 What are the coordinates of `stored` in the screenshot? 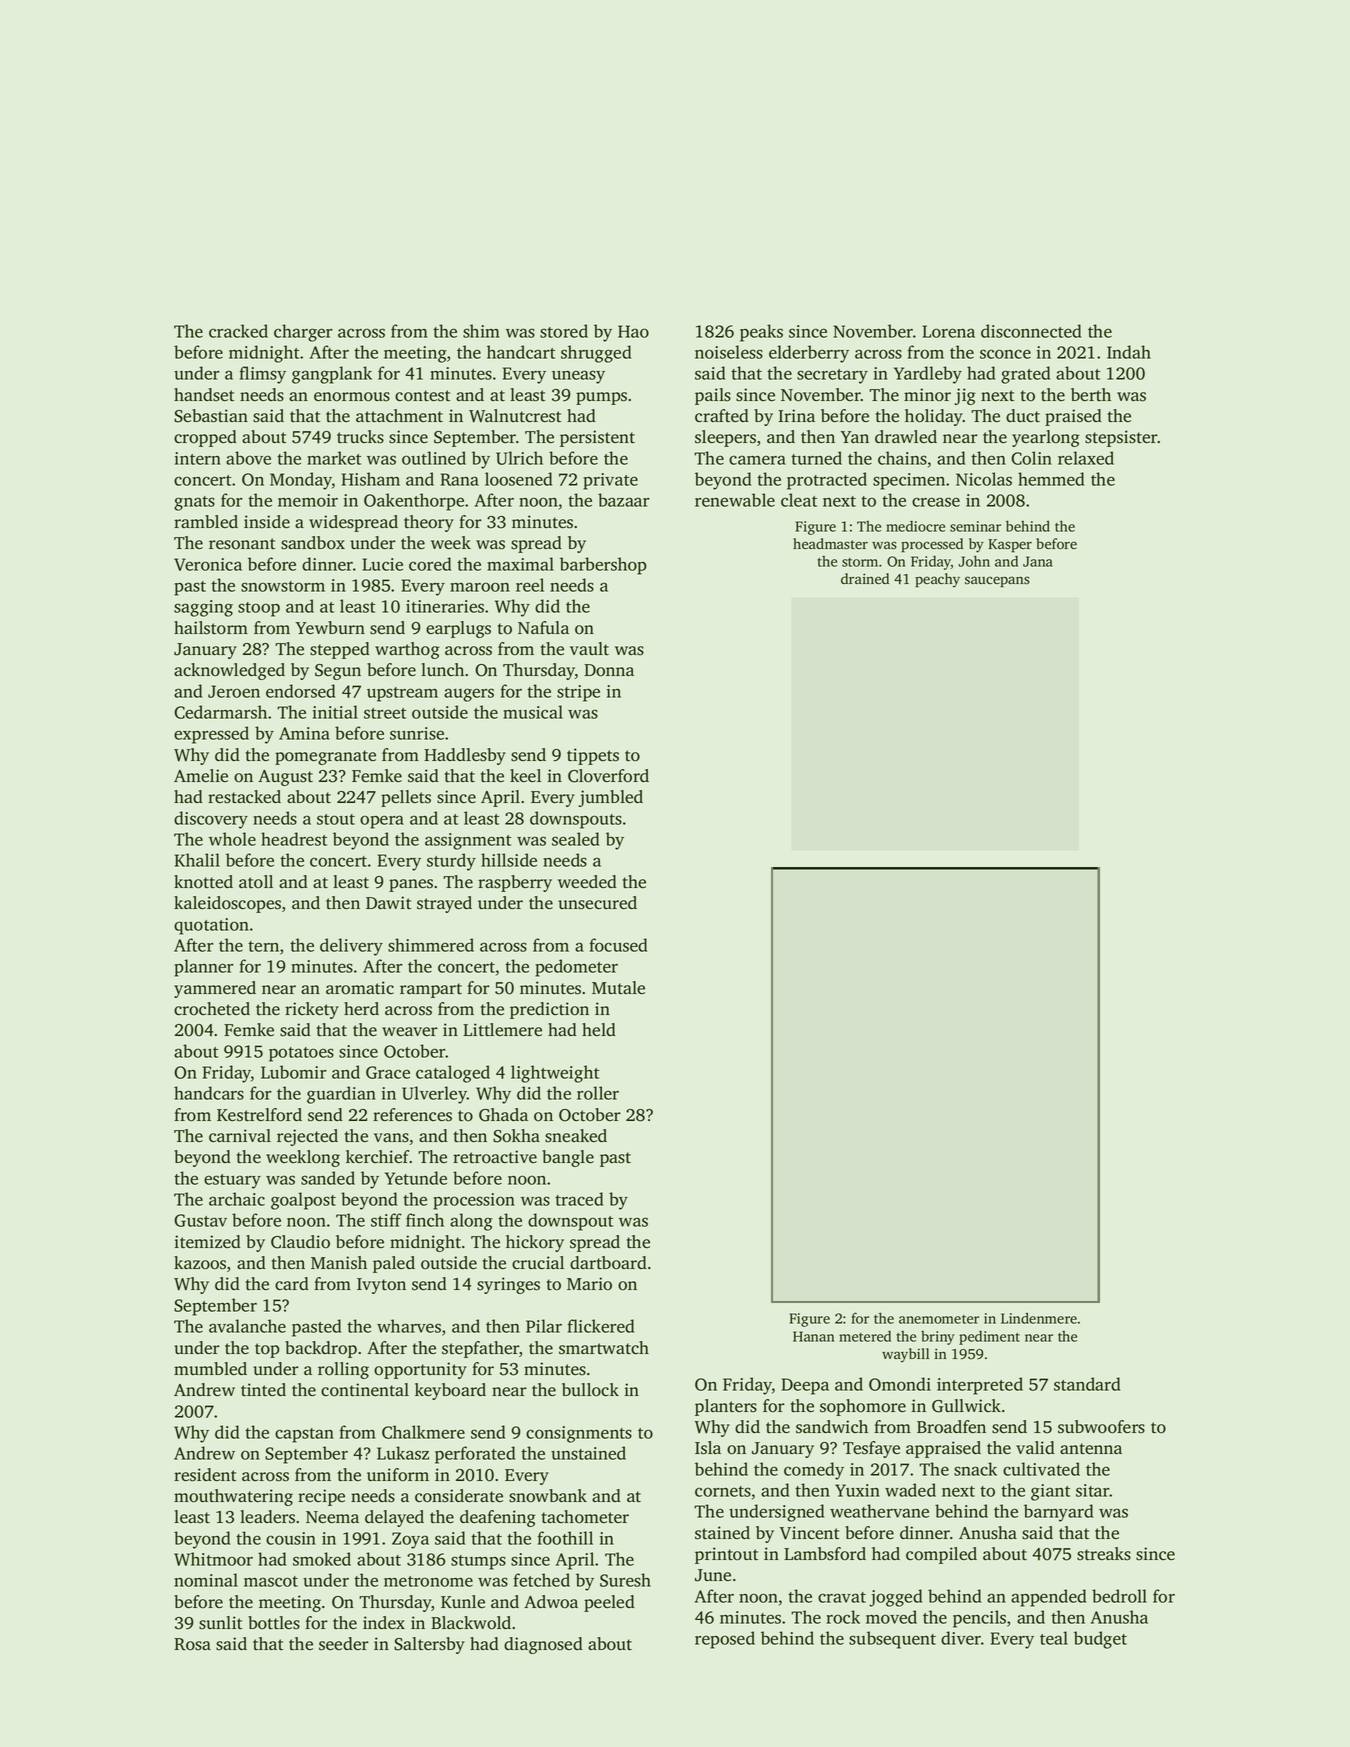 It's located at (564, 331).
